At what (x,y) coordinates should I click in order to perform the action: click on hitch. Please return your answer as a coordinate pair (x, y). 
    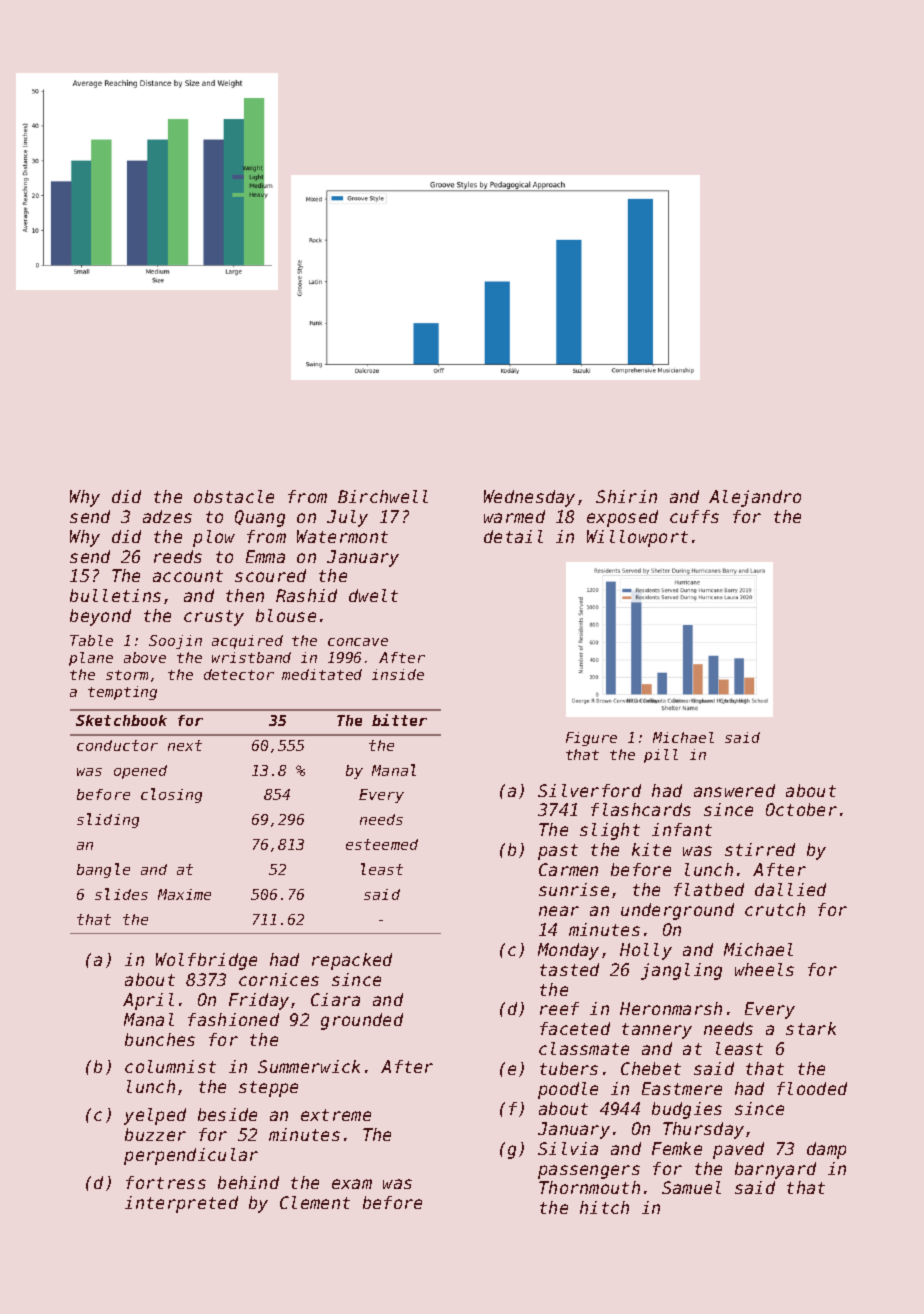
    Looking at the image, I should click on (604, 1207).
